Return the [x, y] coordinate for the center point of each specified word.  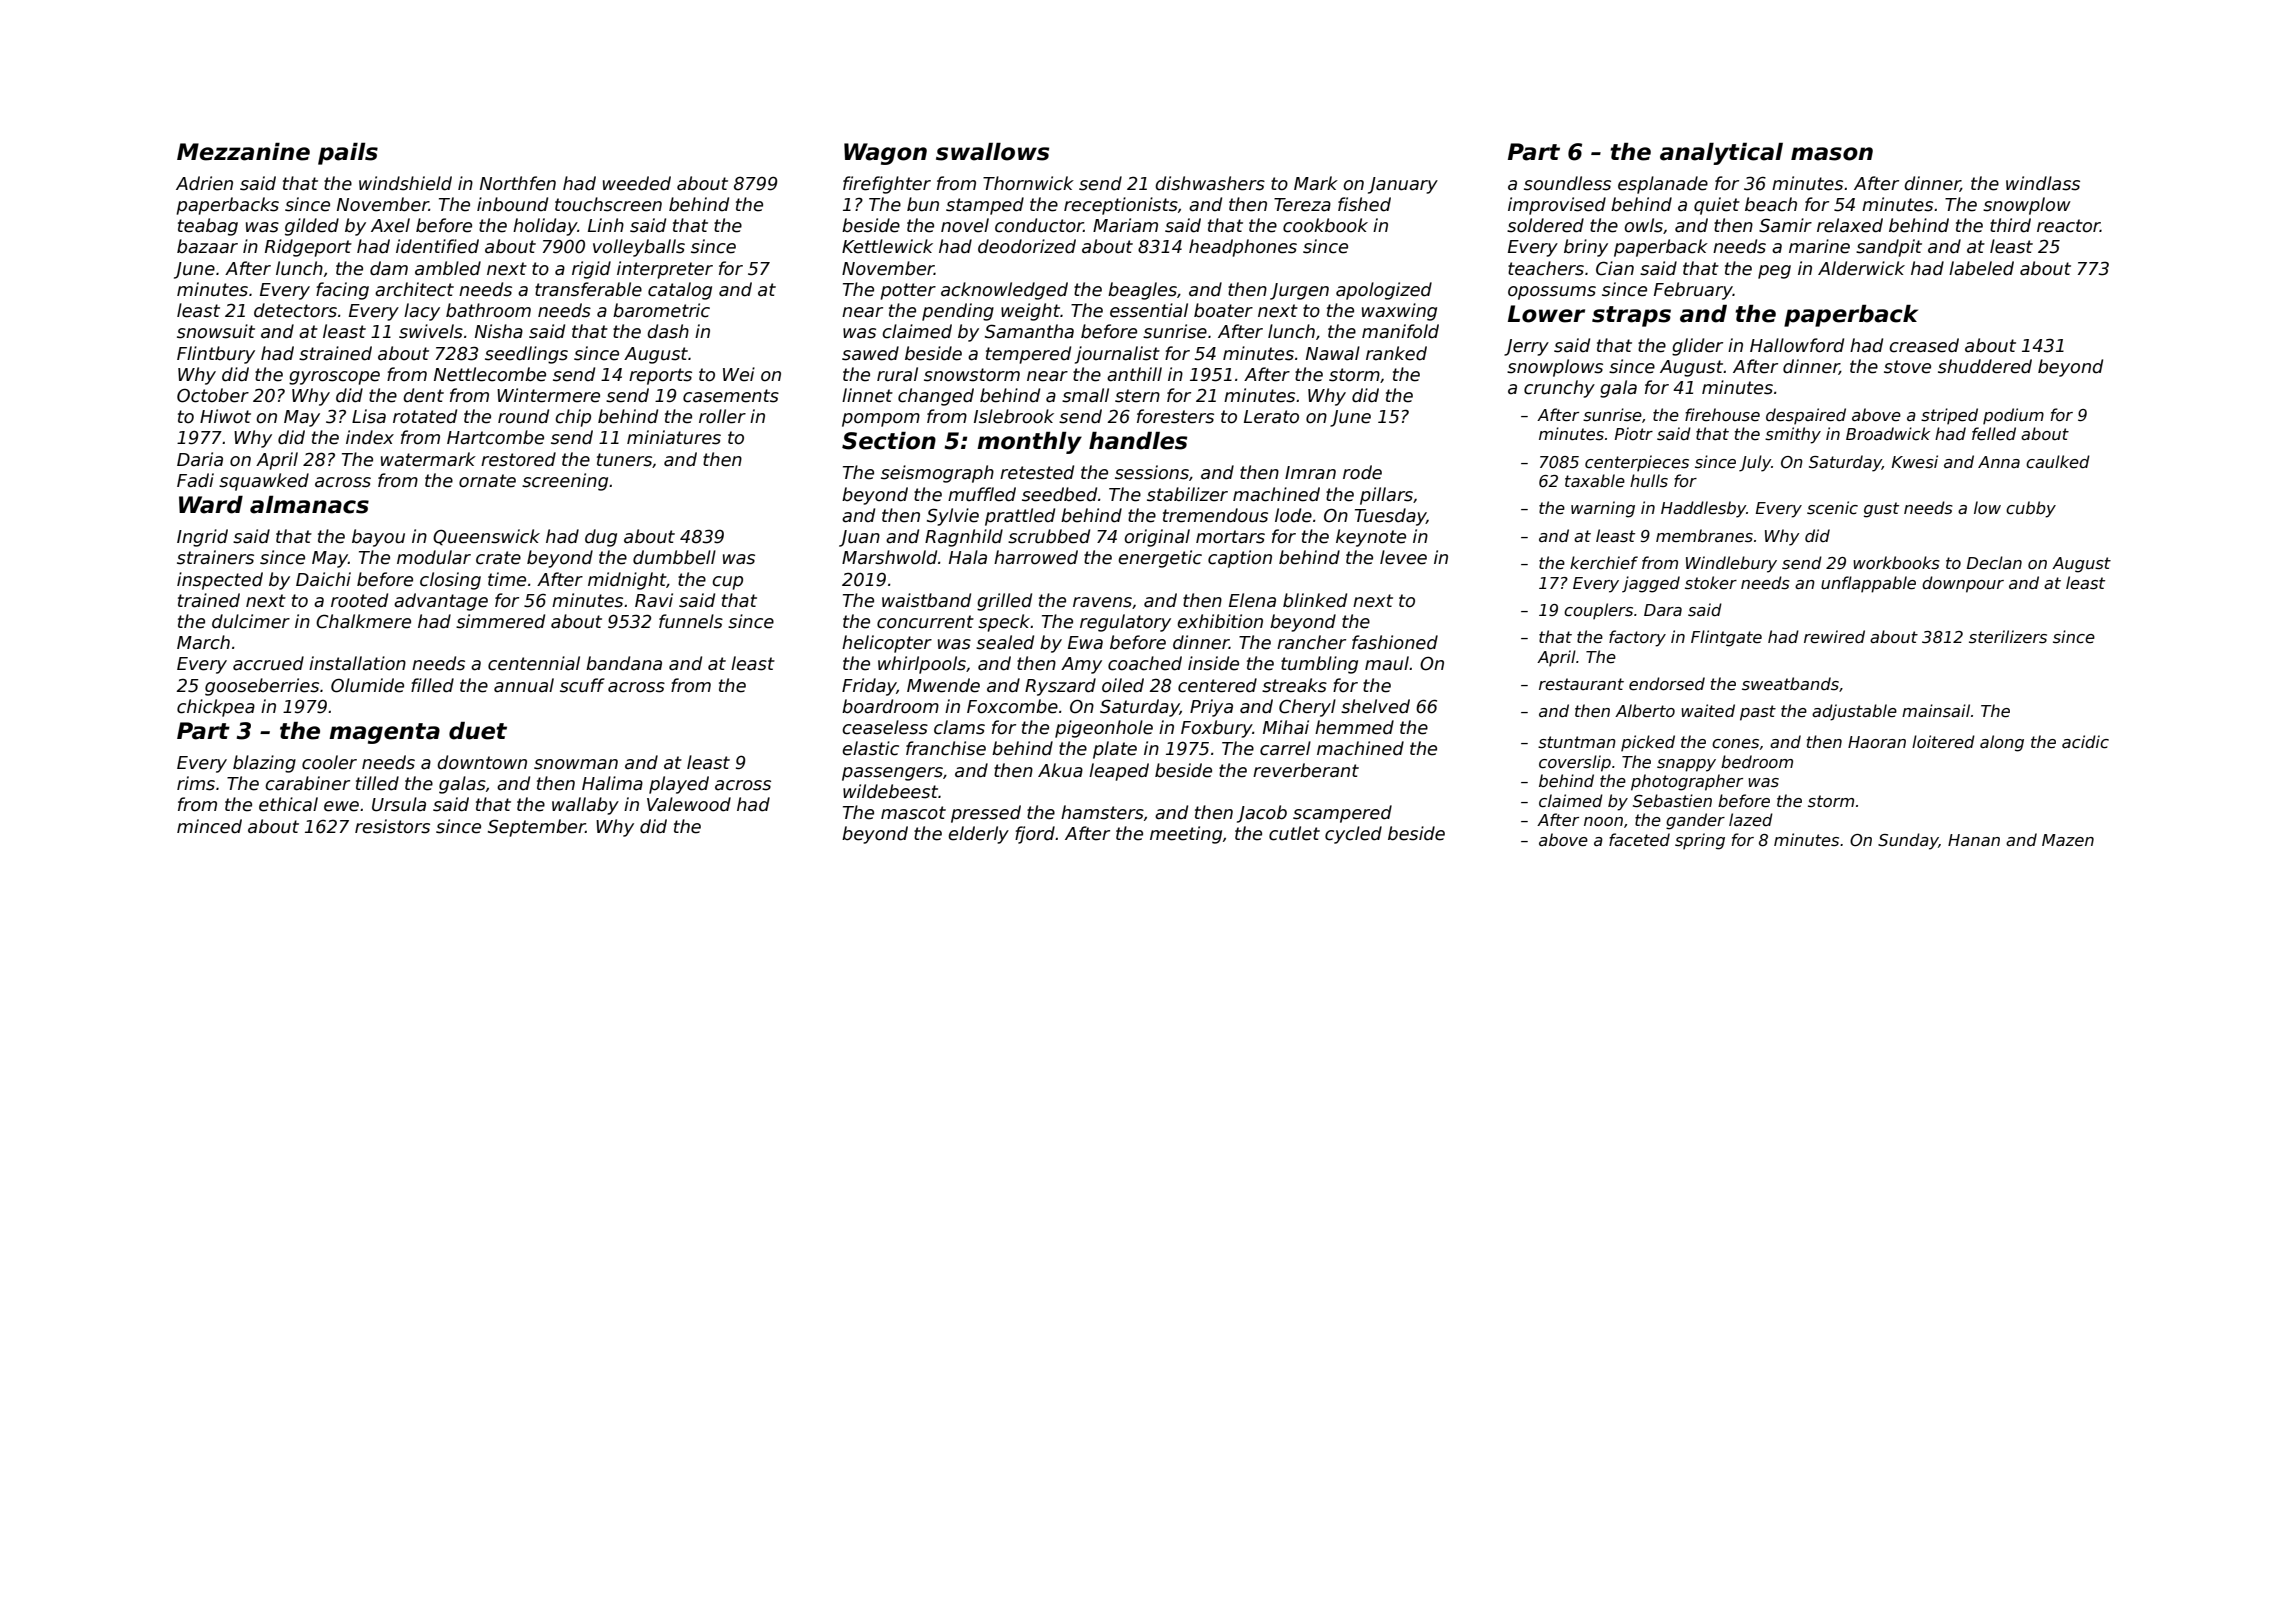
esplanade [1663, 185]
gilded [312, 227]
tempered [1028, 355]
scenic [1832, 508]
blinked [1315, 600]
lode [1293, 515]
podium [2013, 416]
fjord [1035, 835]
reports [660, 376]
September [537, 828]
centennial [534, 663]
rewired [1834, 637]
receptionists [1121, 206]
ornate [487, 481]
